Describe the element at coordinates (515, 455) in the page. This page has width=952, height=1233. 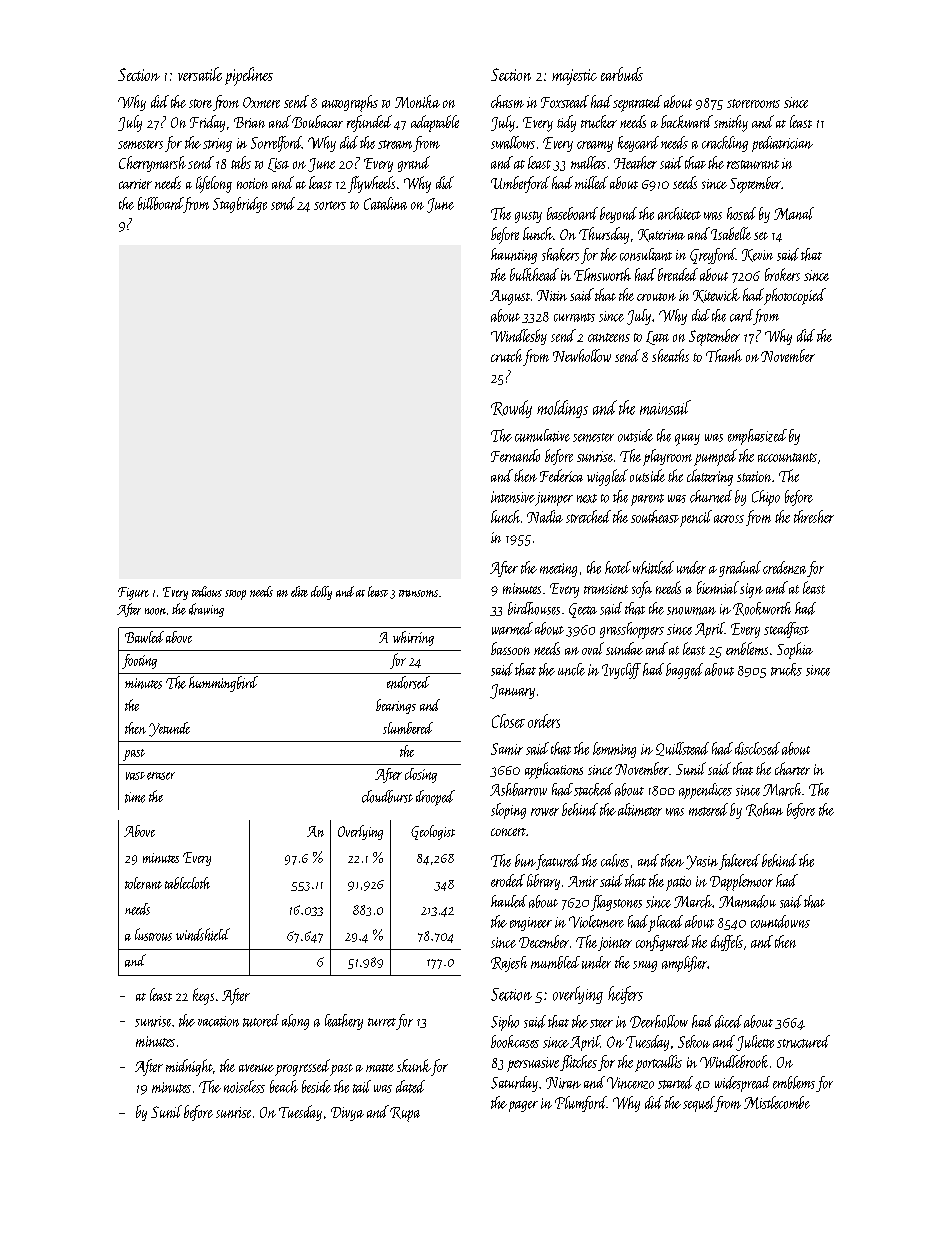
I see `Fernando` at that location.
